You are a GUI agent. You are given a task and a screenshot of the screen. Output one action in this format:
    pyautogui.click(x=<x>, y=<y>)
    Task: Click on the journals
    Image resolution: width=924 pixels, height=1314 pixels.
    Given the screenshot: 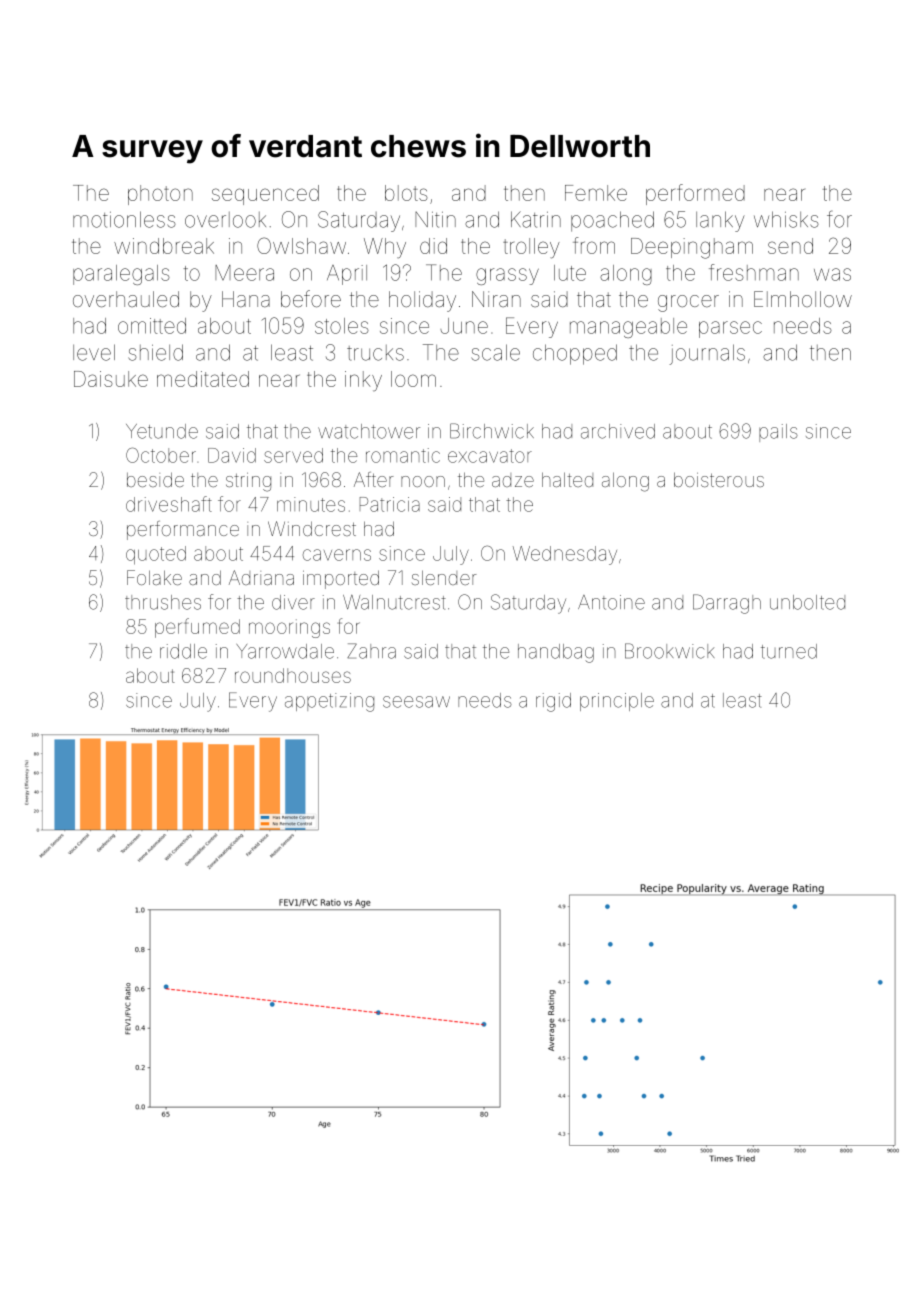 What is the action you would take?
    pyautogui.click(x=707, y=354)
